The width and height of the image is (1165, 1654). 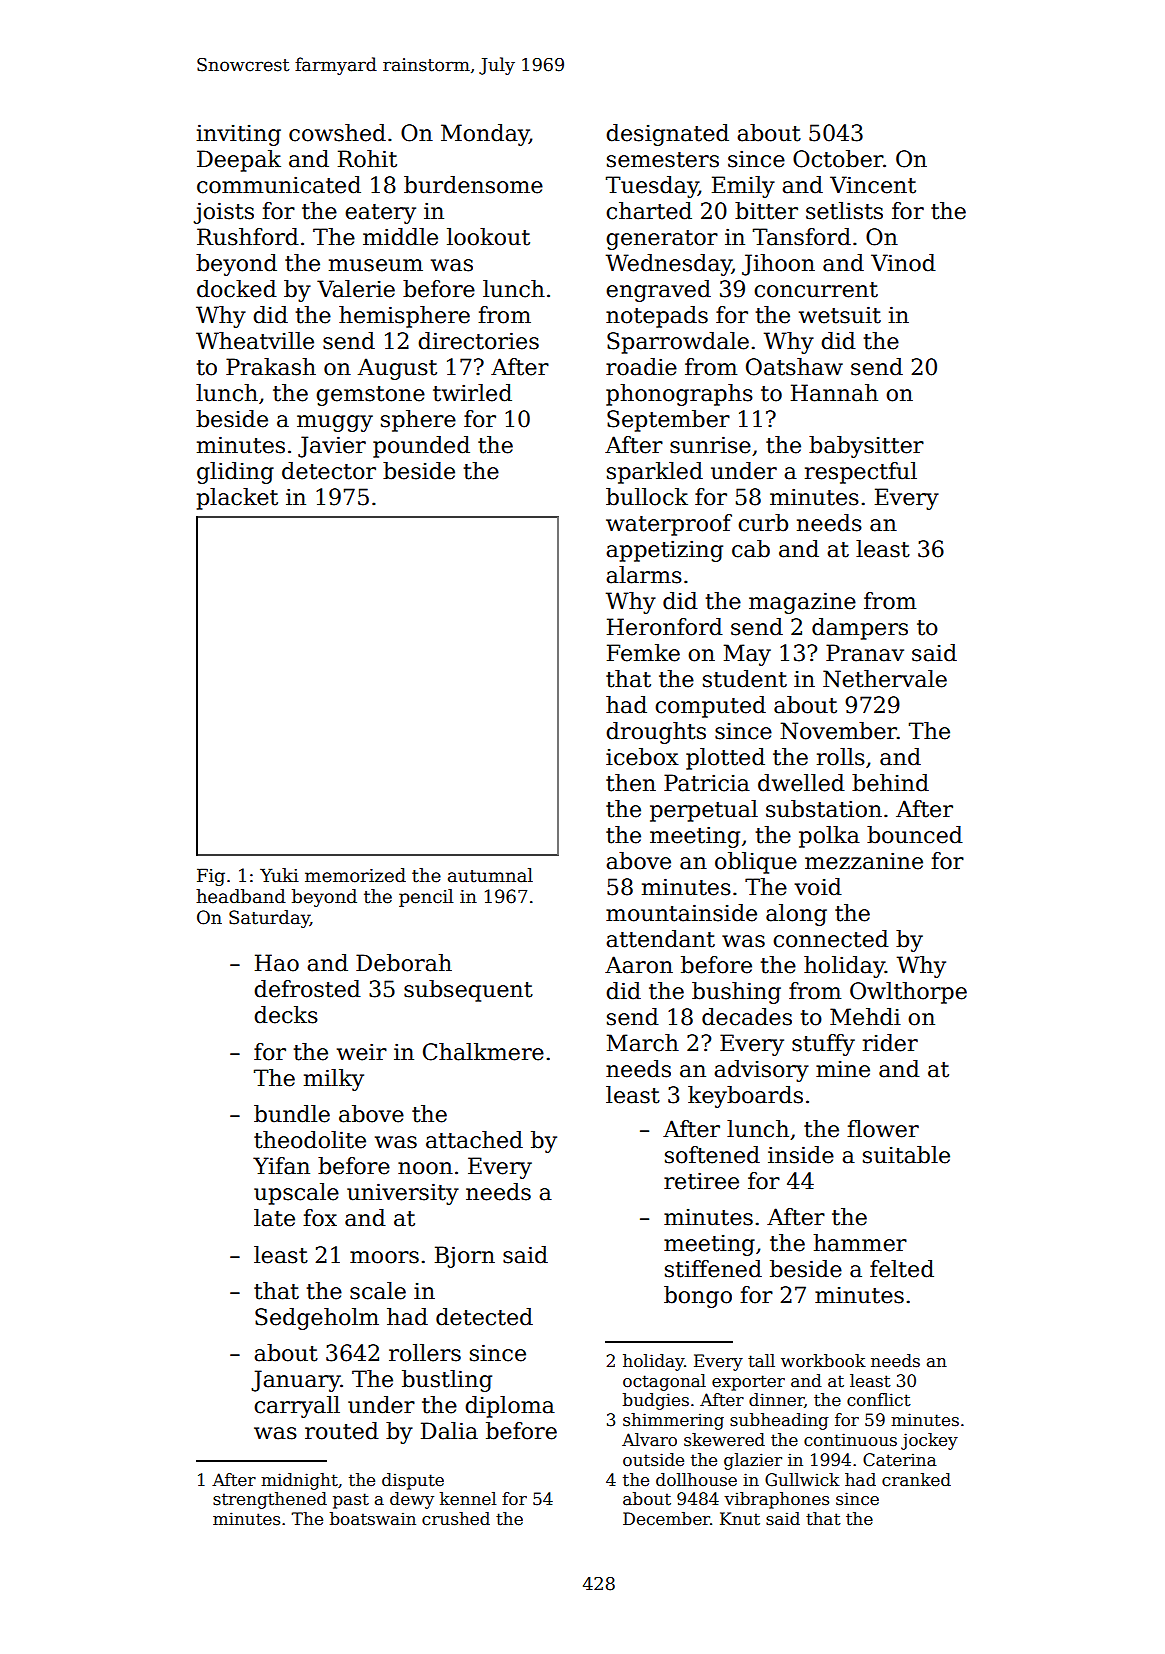 I want to click on Caterina, so click(x=900, y=1460).
